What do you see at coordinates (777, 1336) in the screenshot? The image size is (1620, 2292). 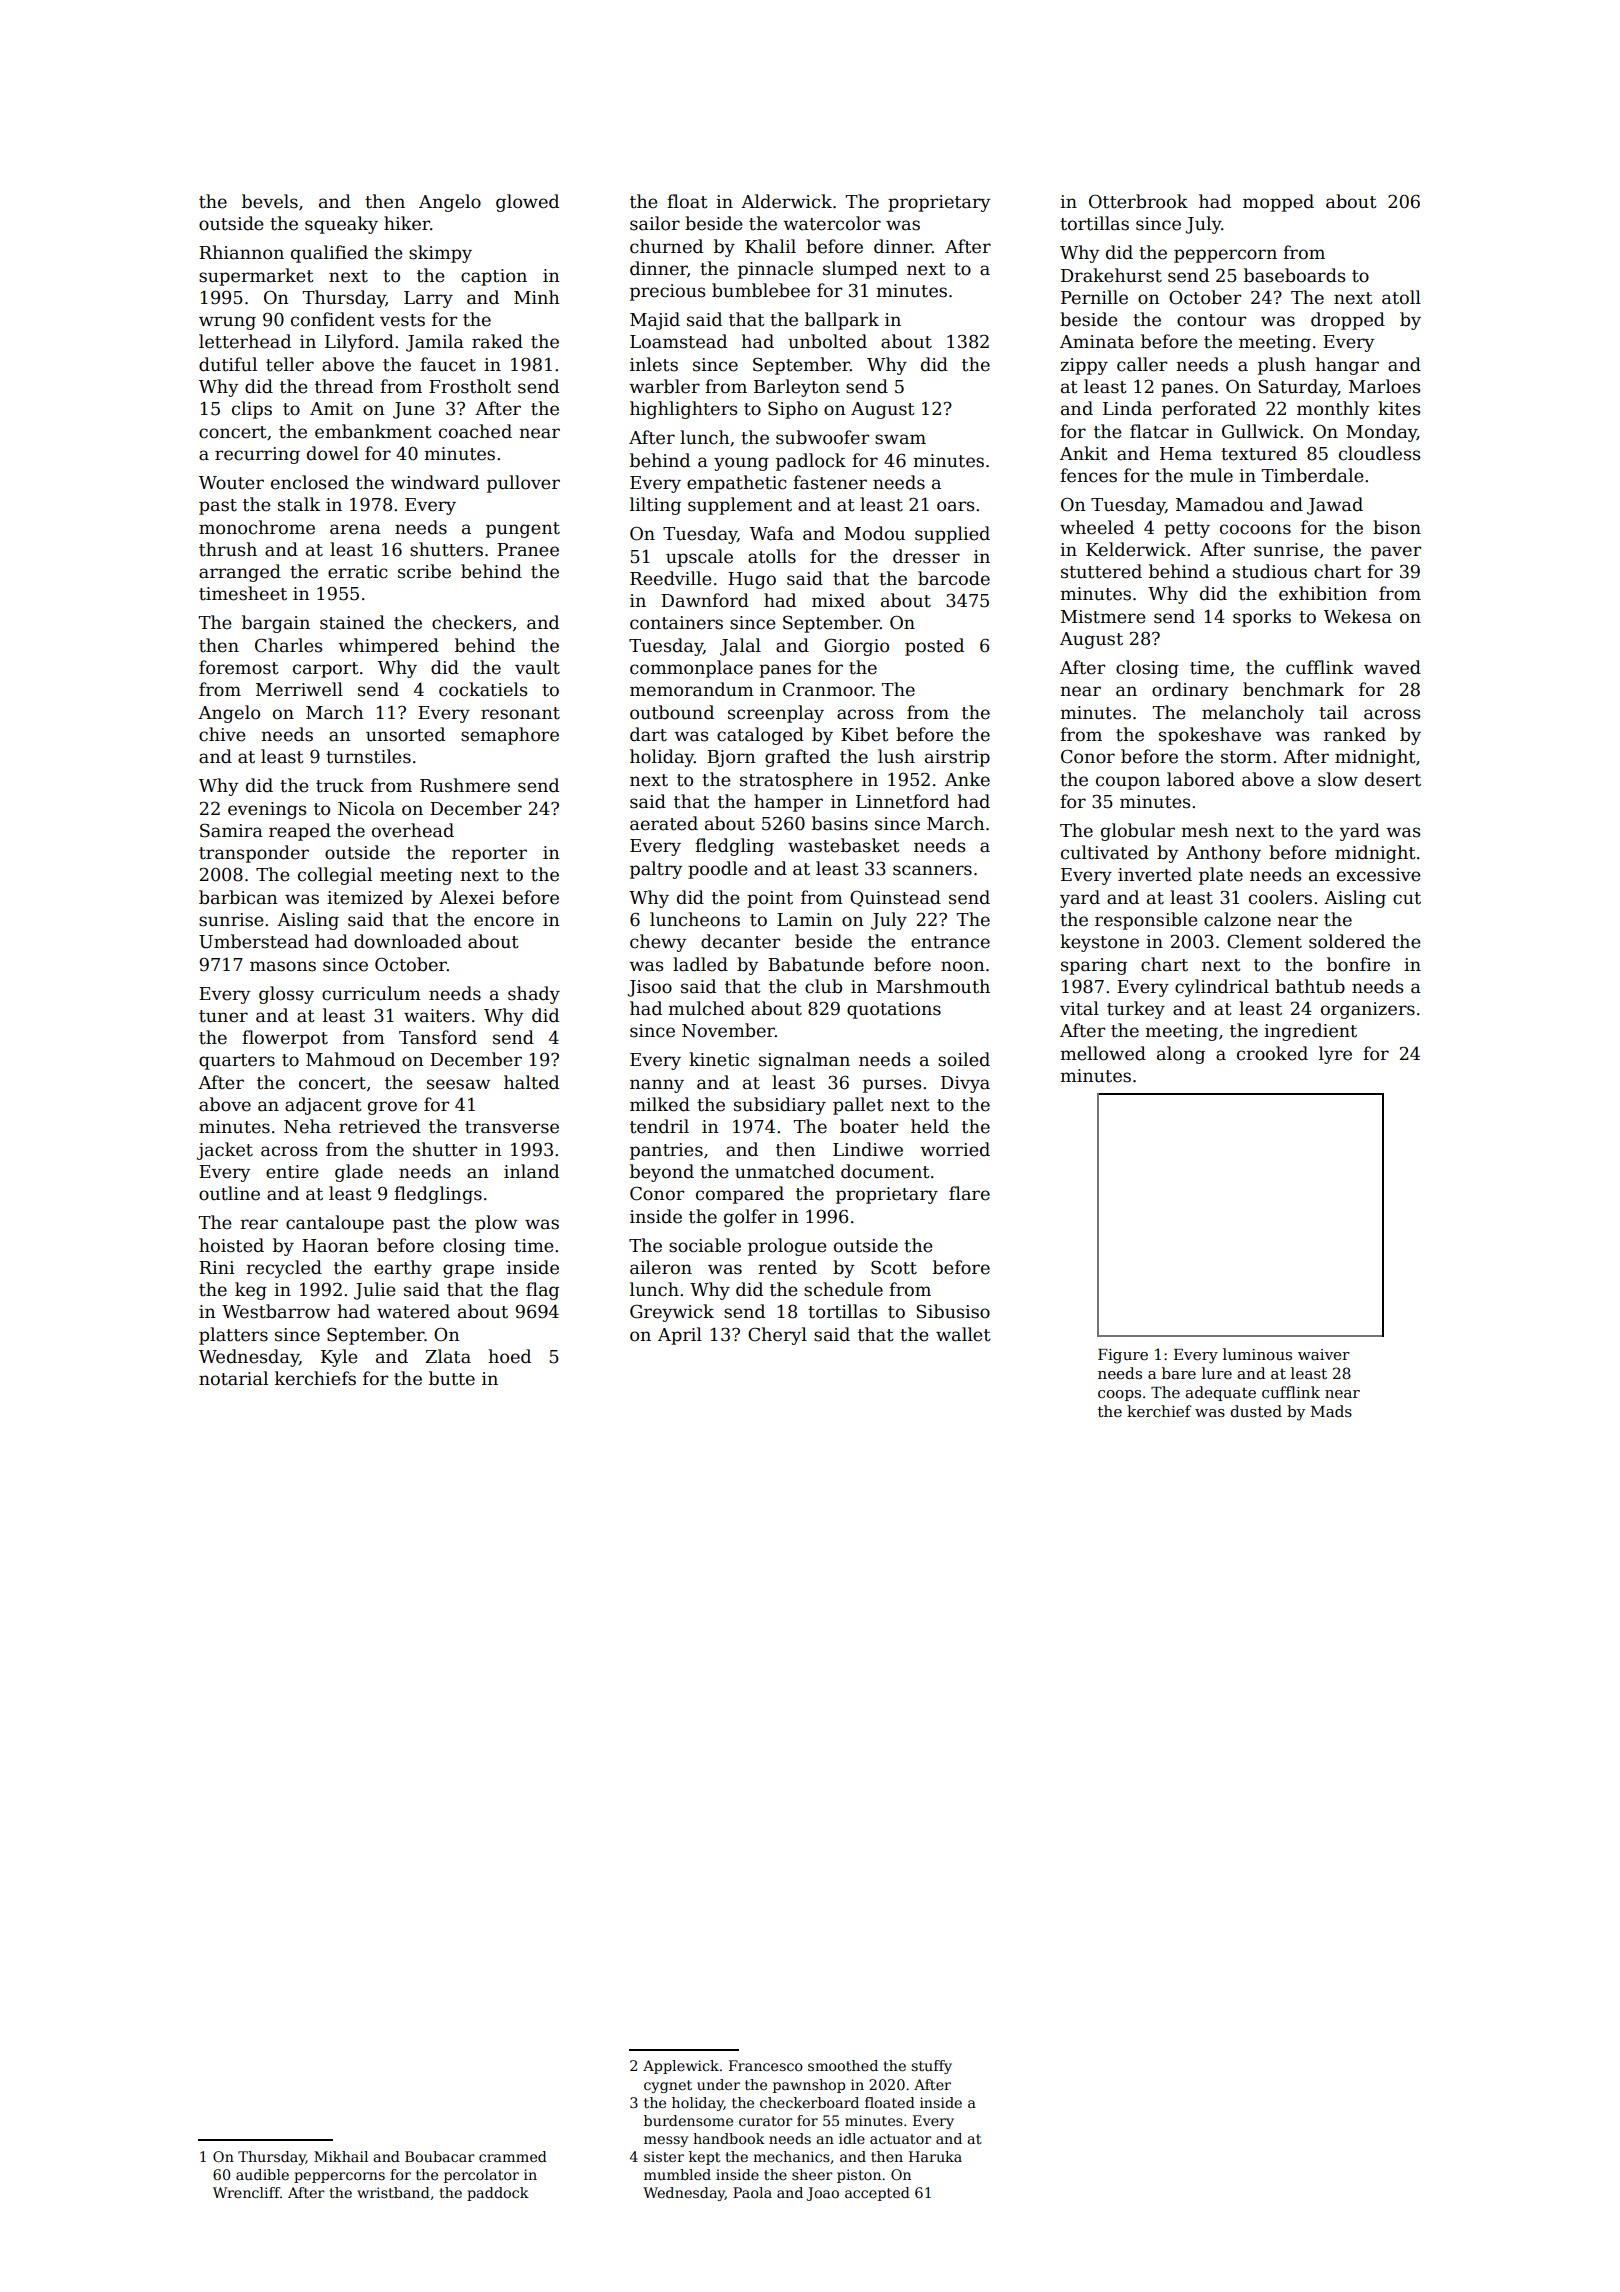 I see `Cheryl` at bounding box center [777, 1336].
